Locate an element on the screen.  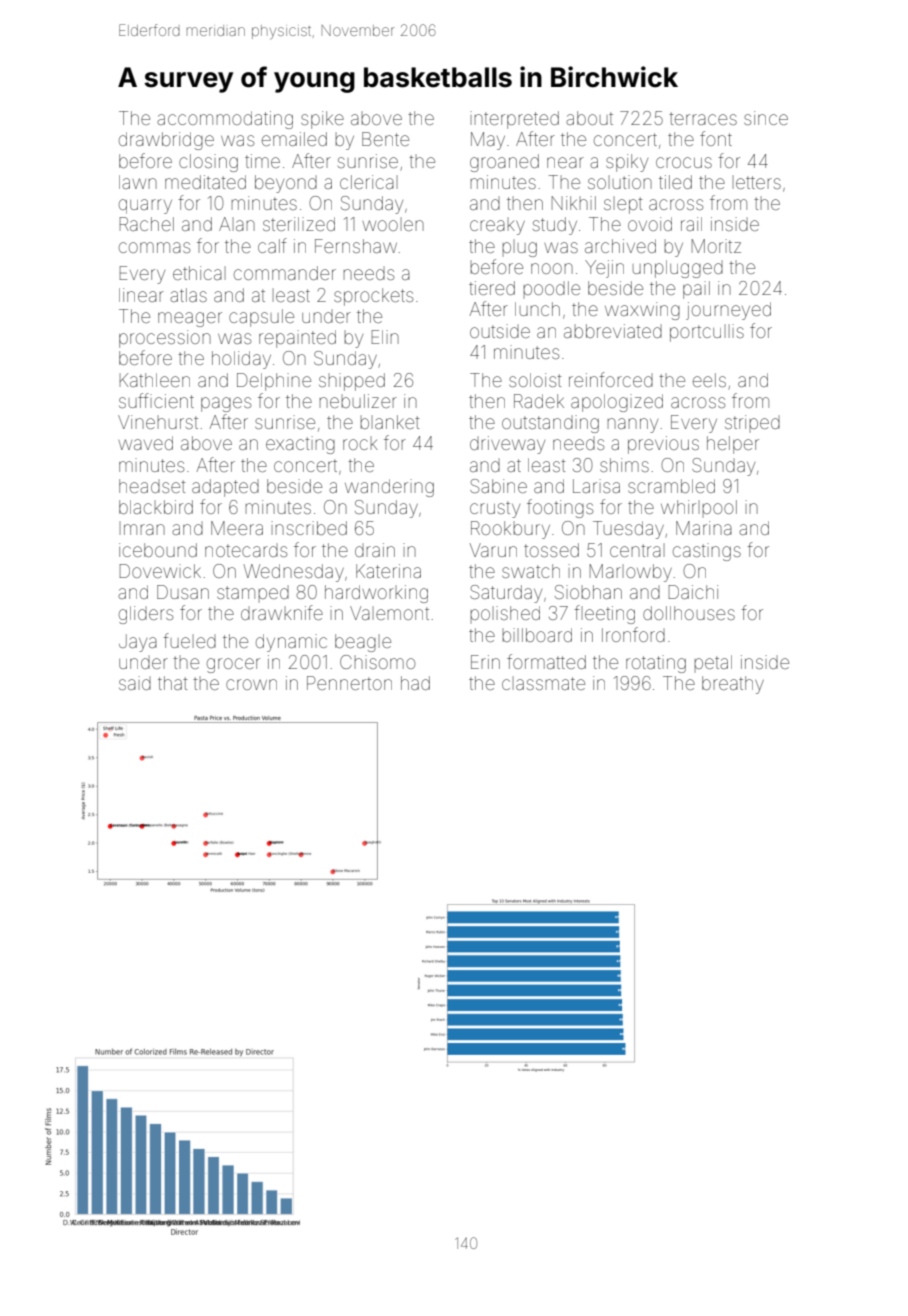
eels is located at coordinates (709, 380).
